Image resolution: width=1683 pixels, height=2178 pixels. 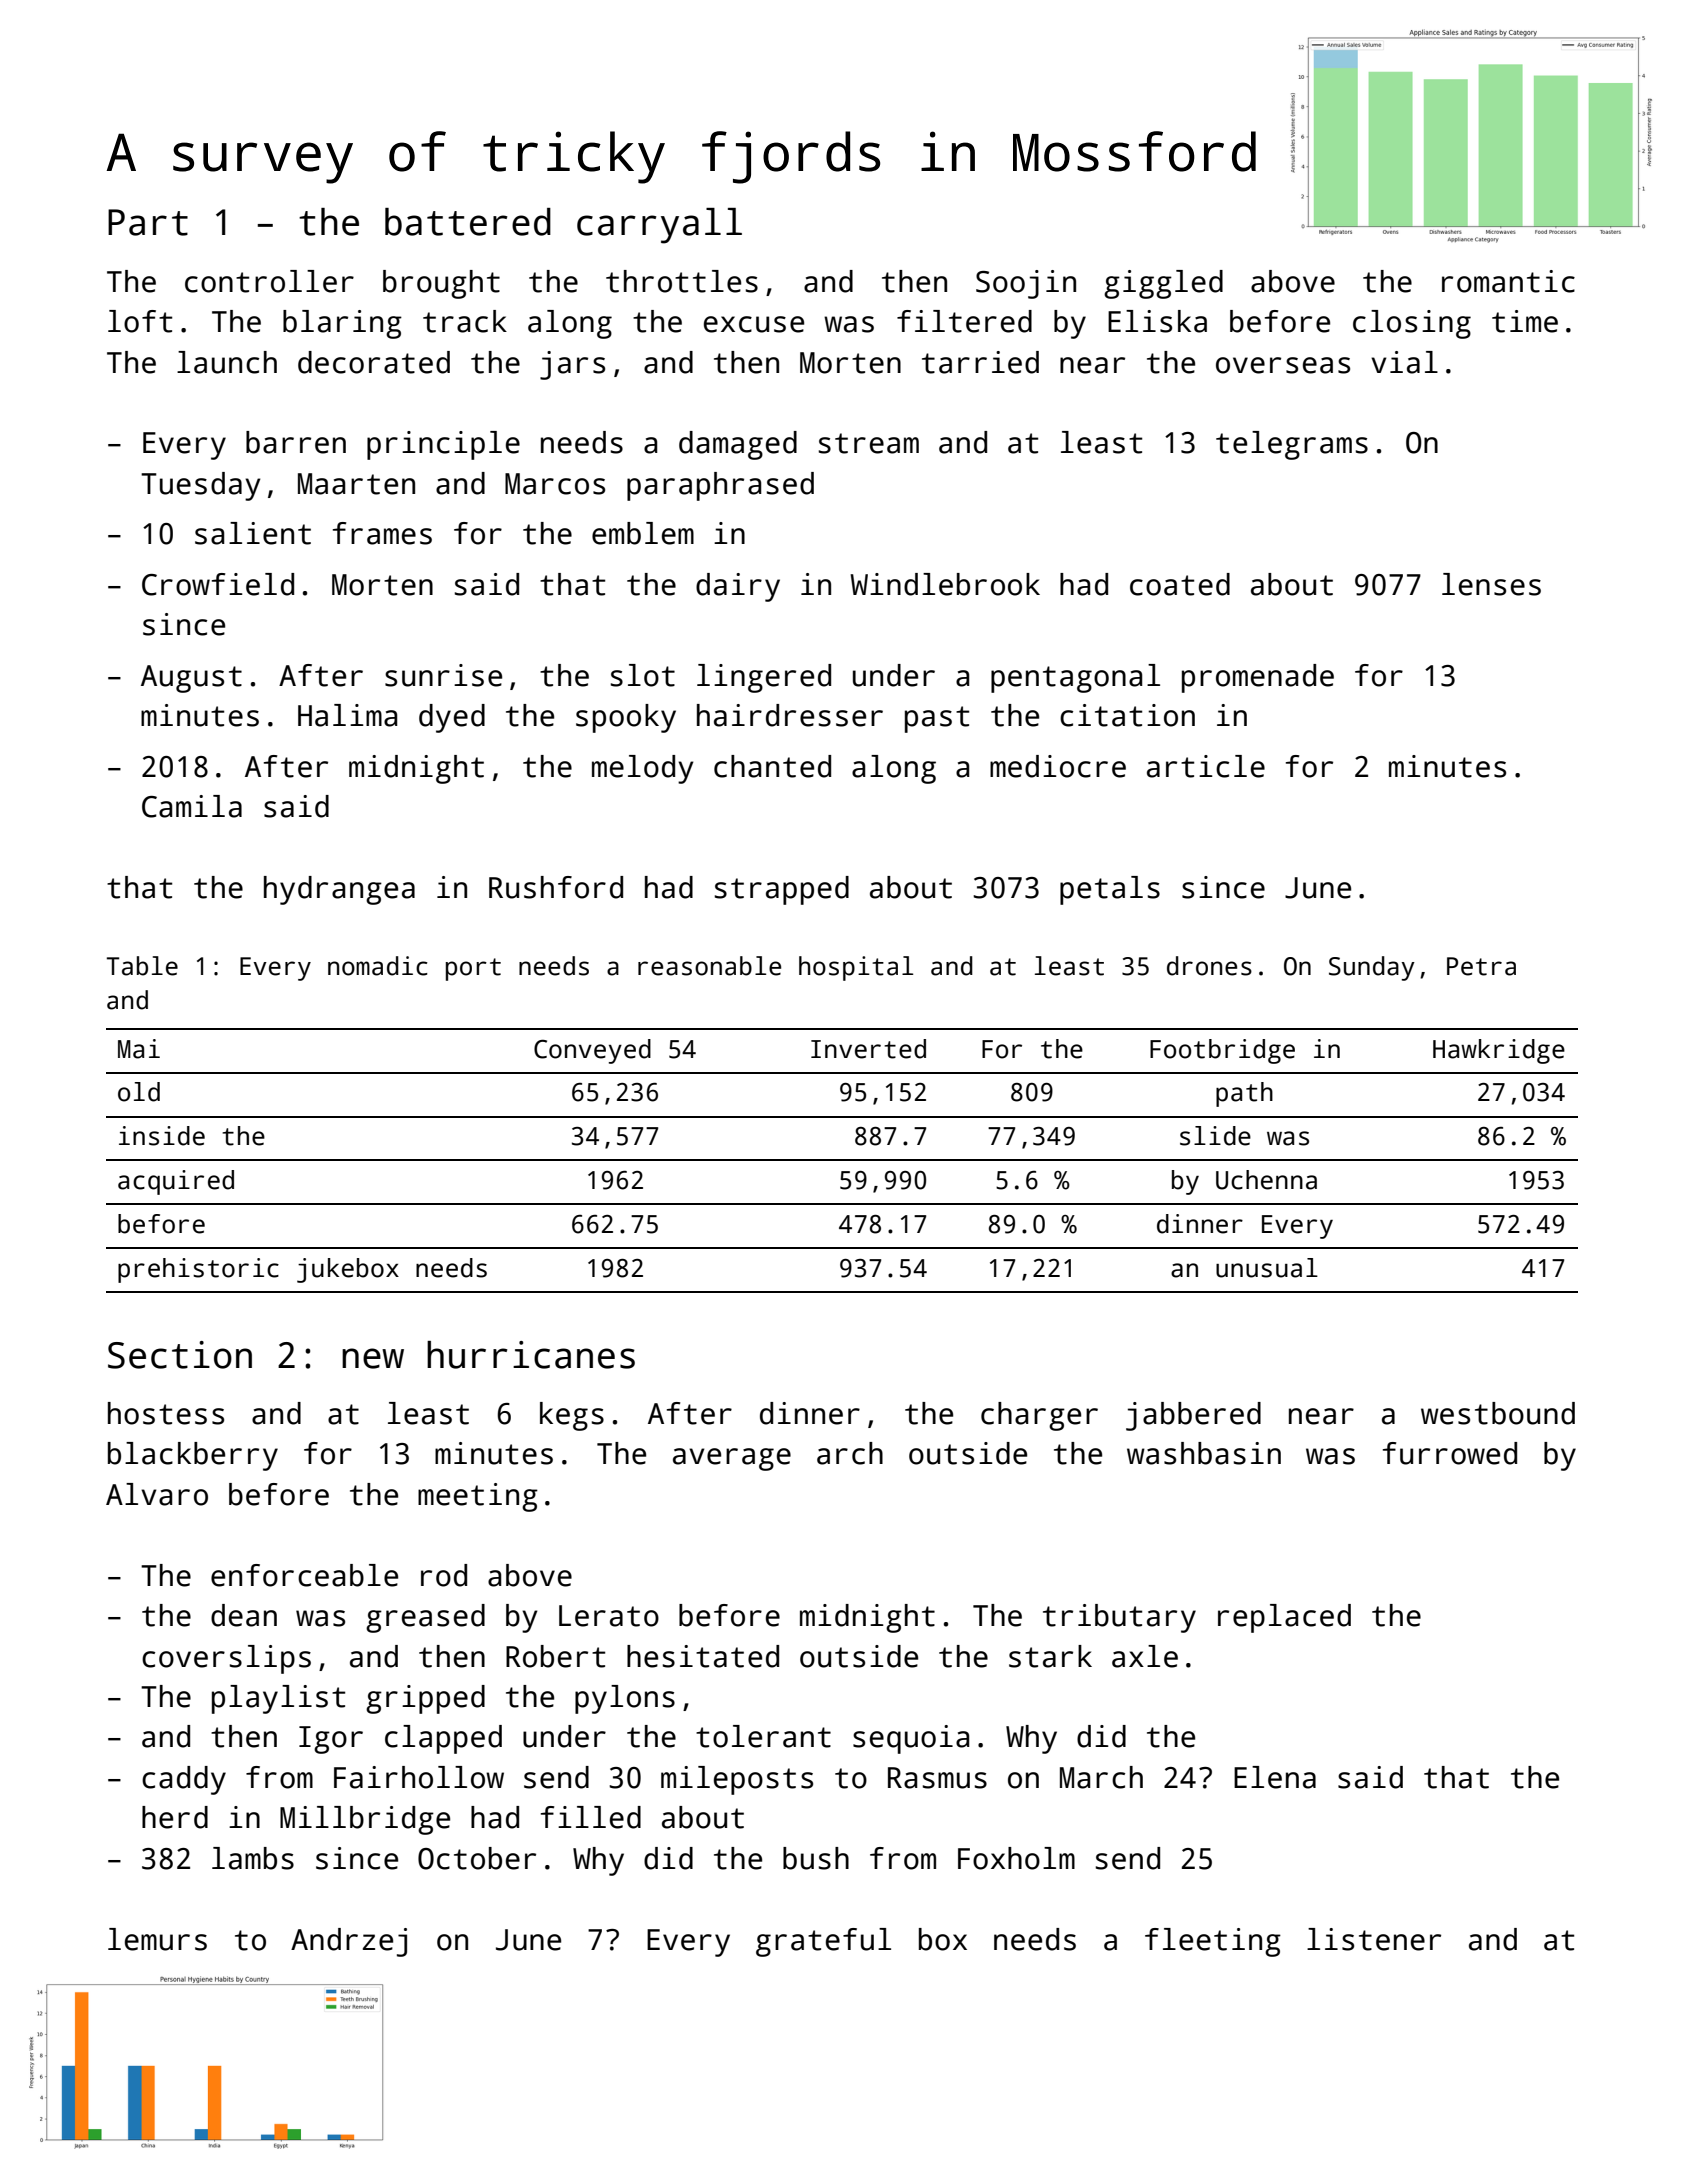 What do you see at coordinates (1039, 1416) in the screenshot?
I see `charger` at bounding box center [1039, 1416].
